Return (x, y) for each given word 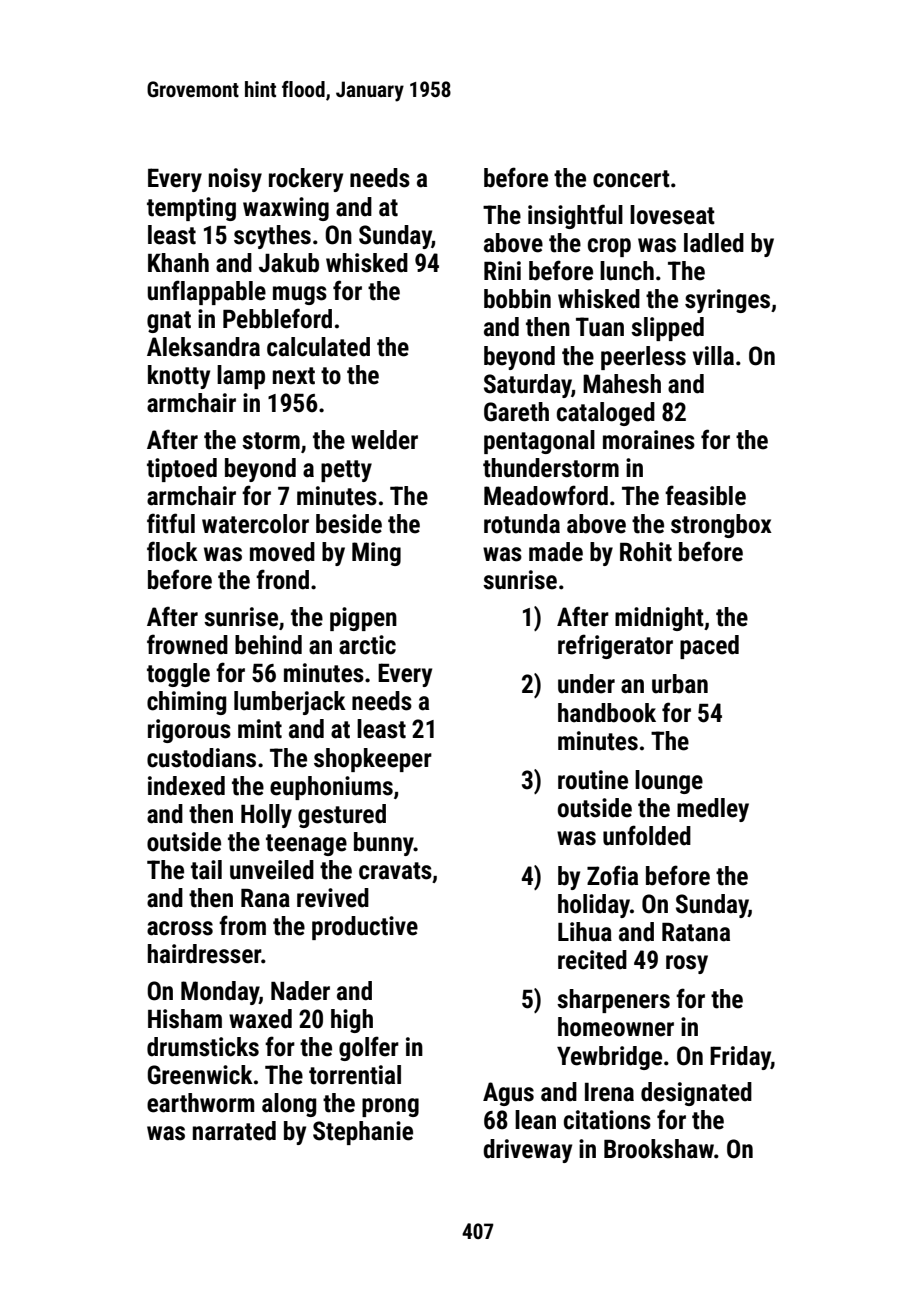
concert (631, 179)
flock (172, 551)
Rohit (646, 552)
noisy (235, 180)
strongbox (721, 526)
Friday (740, 1058)
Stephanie (363, 1133)
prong (390, 1107)
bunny (384, 844)
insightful (575, 216)
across (180, 928)
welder (384, 440)
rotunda (522, 524)
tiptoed (182, 470)
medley (713, 810)
